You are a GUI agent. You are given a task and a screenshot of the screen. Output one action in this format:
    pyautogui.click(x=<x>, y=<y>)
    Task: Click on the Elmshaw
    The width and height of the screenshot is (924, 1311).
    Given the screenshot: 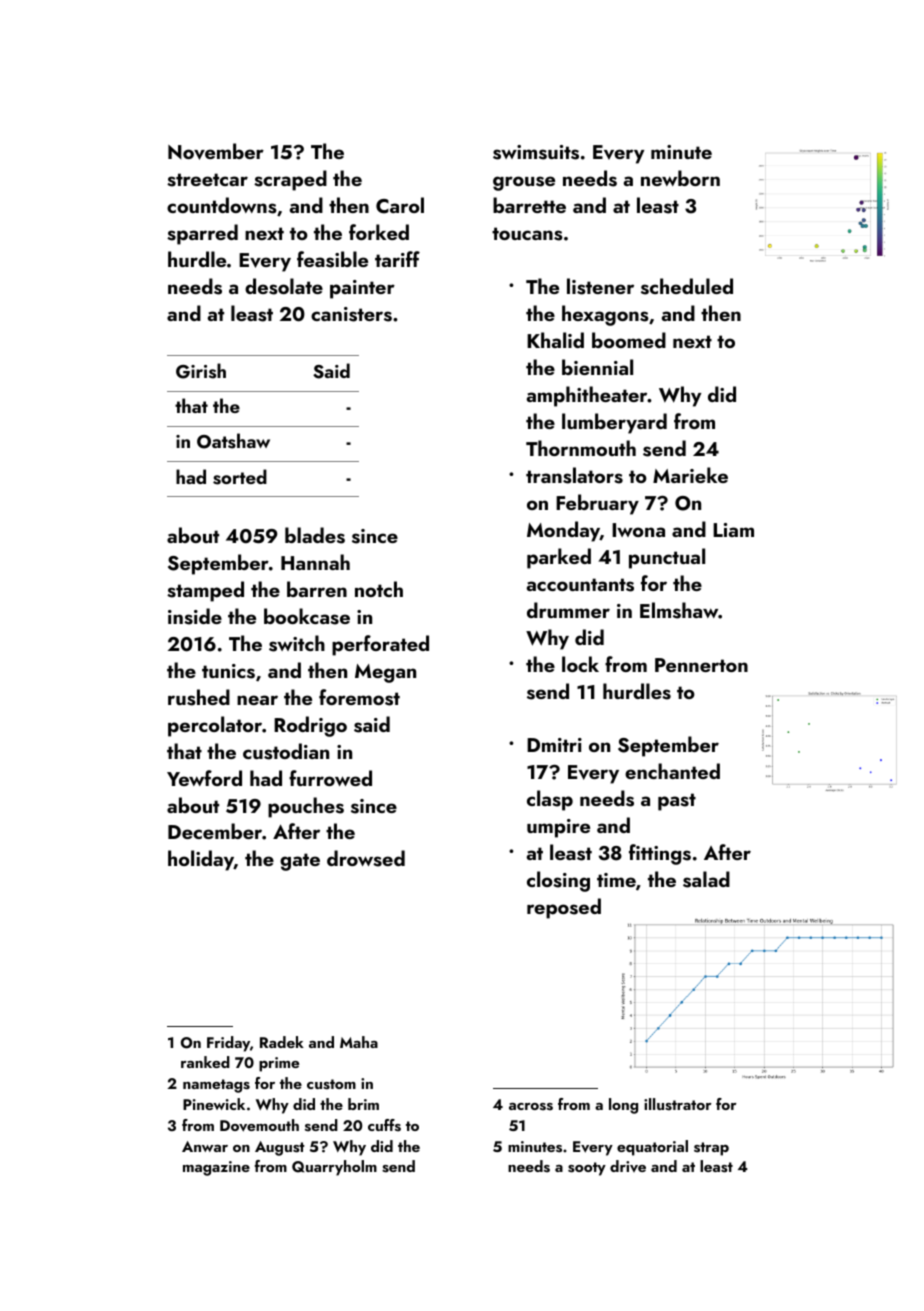 What is the action you would take?
    pyautogui.click(x=679, y=610)
